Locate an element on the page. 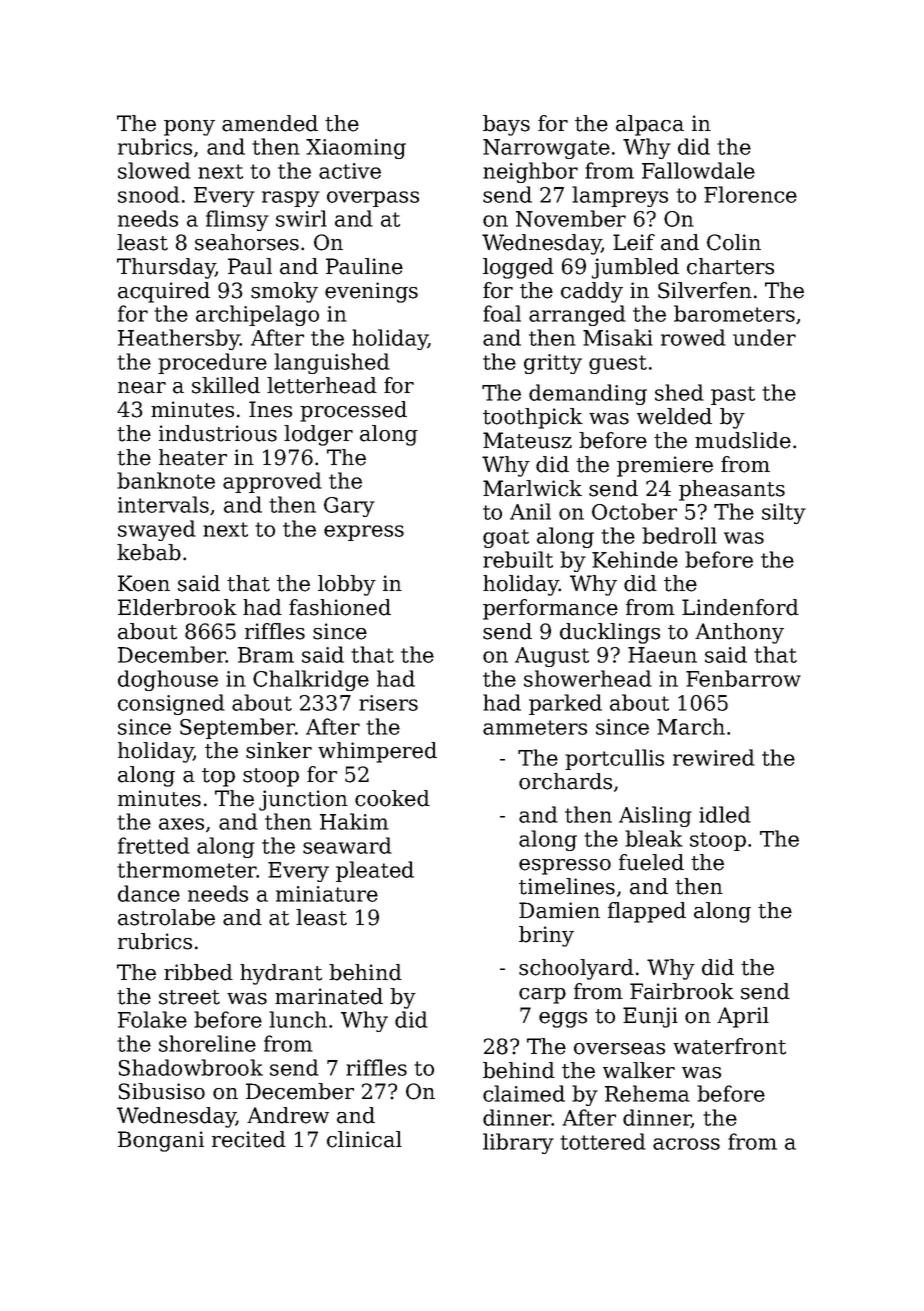  risers is located at coordinates (388, 703).
